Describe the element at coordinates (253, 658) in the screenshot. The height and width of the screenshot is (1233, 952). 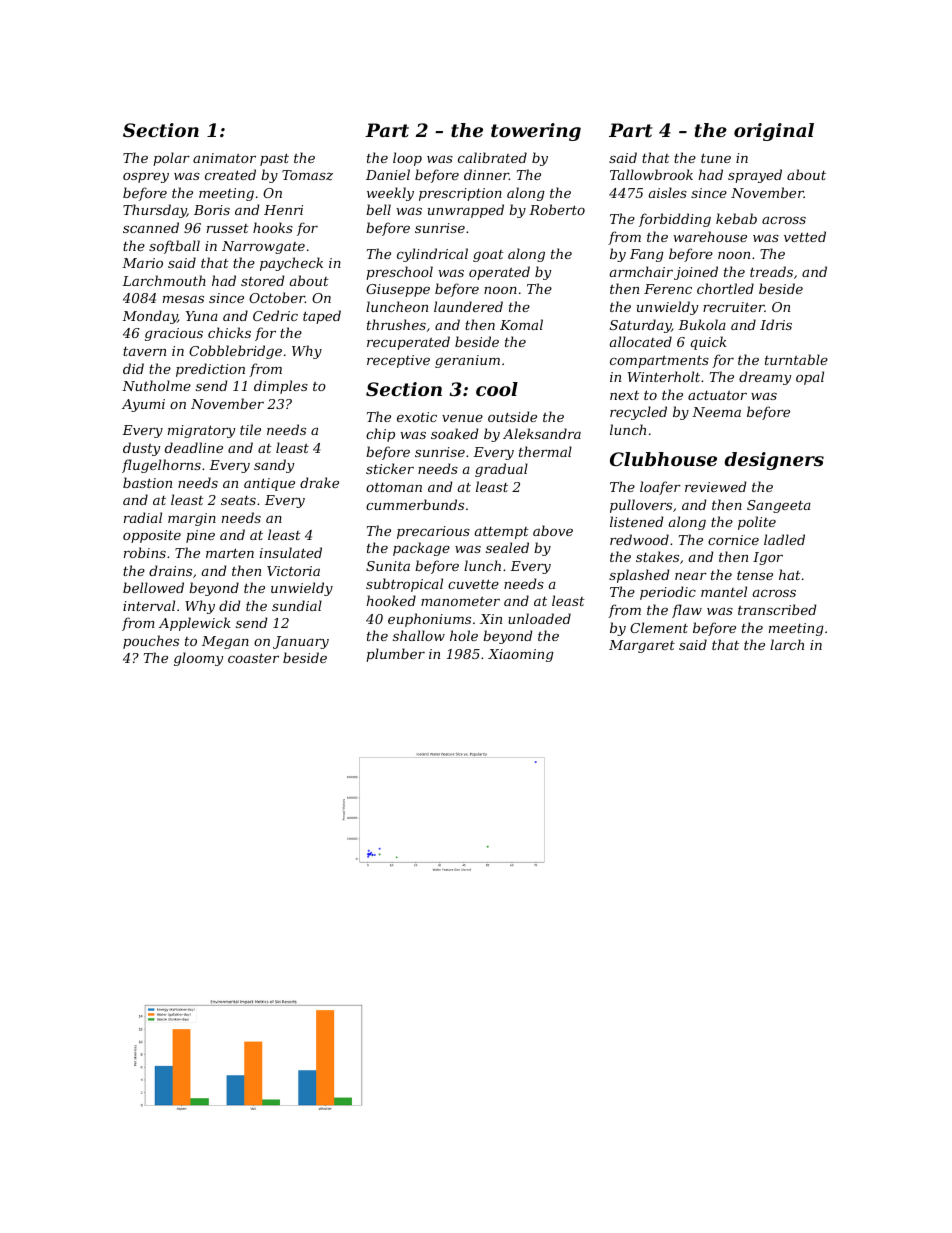
I see `coaster` at that location.
